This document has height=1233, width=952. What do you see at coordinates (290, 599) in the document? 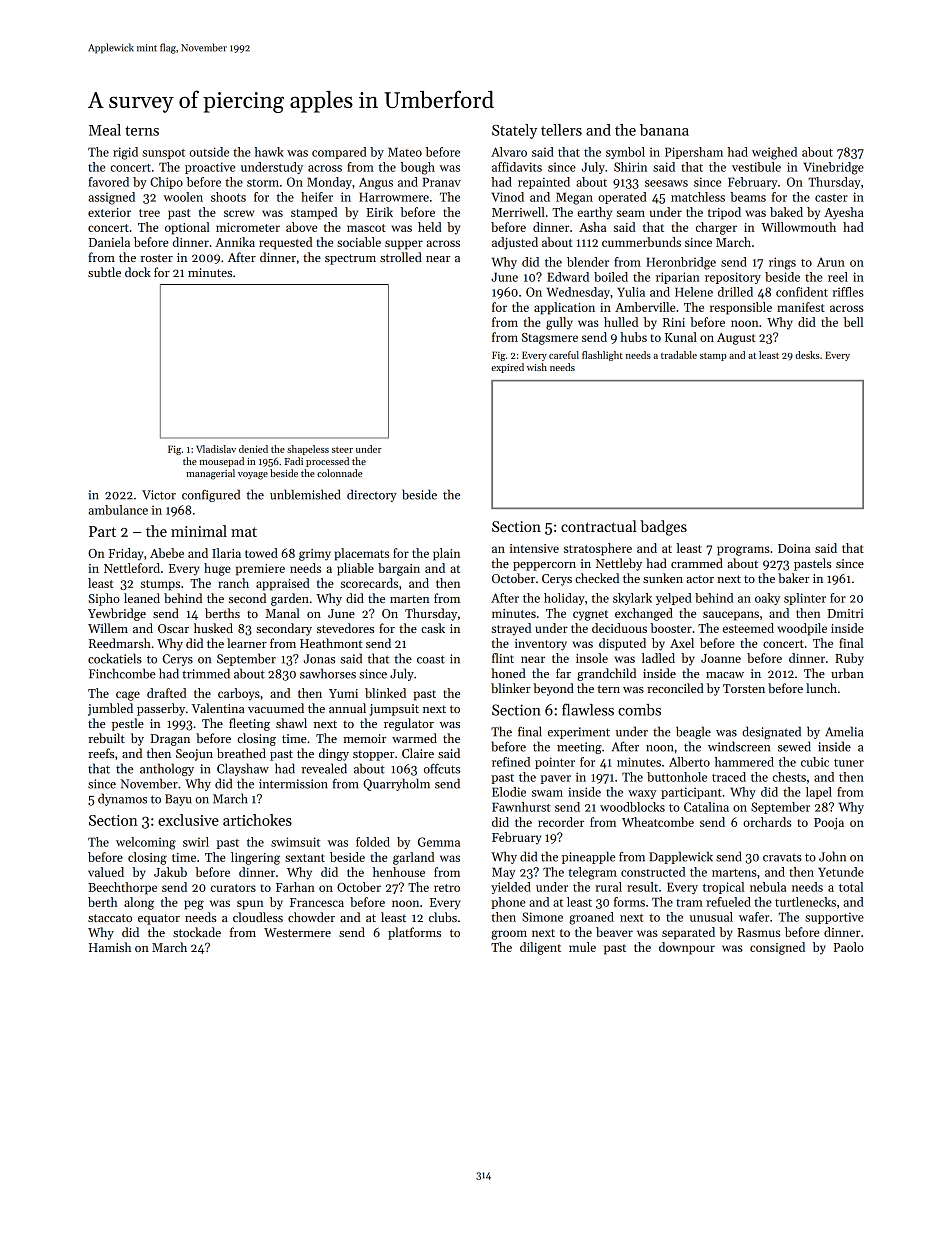
I see `garden` at bounding box center [290, 599].
